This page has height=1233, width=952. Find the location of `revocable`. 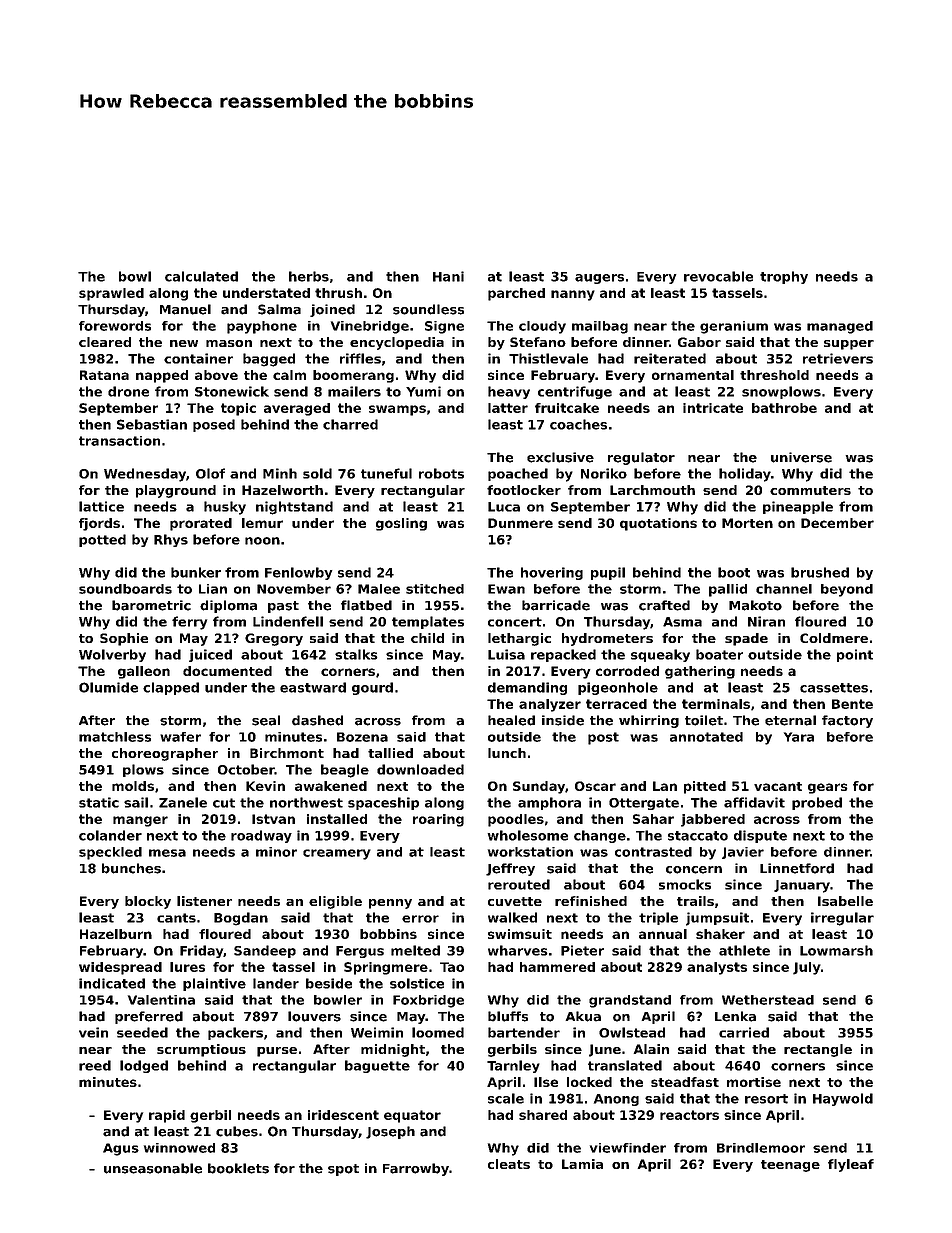

revocable is located at coordinates (718, 276).
